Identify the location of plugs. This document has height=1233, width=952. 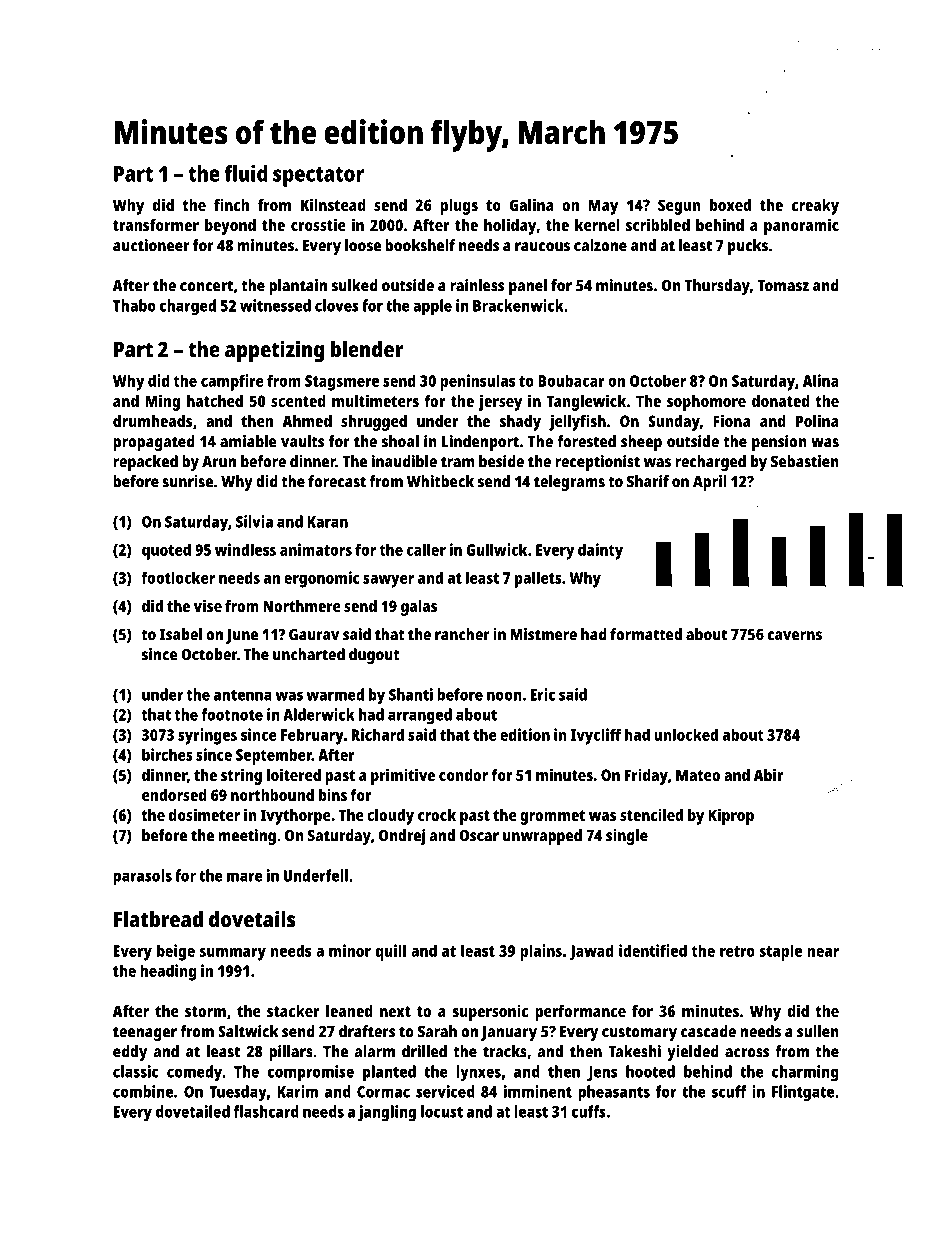
(459, 207).
